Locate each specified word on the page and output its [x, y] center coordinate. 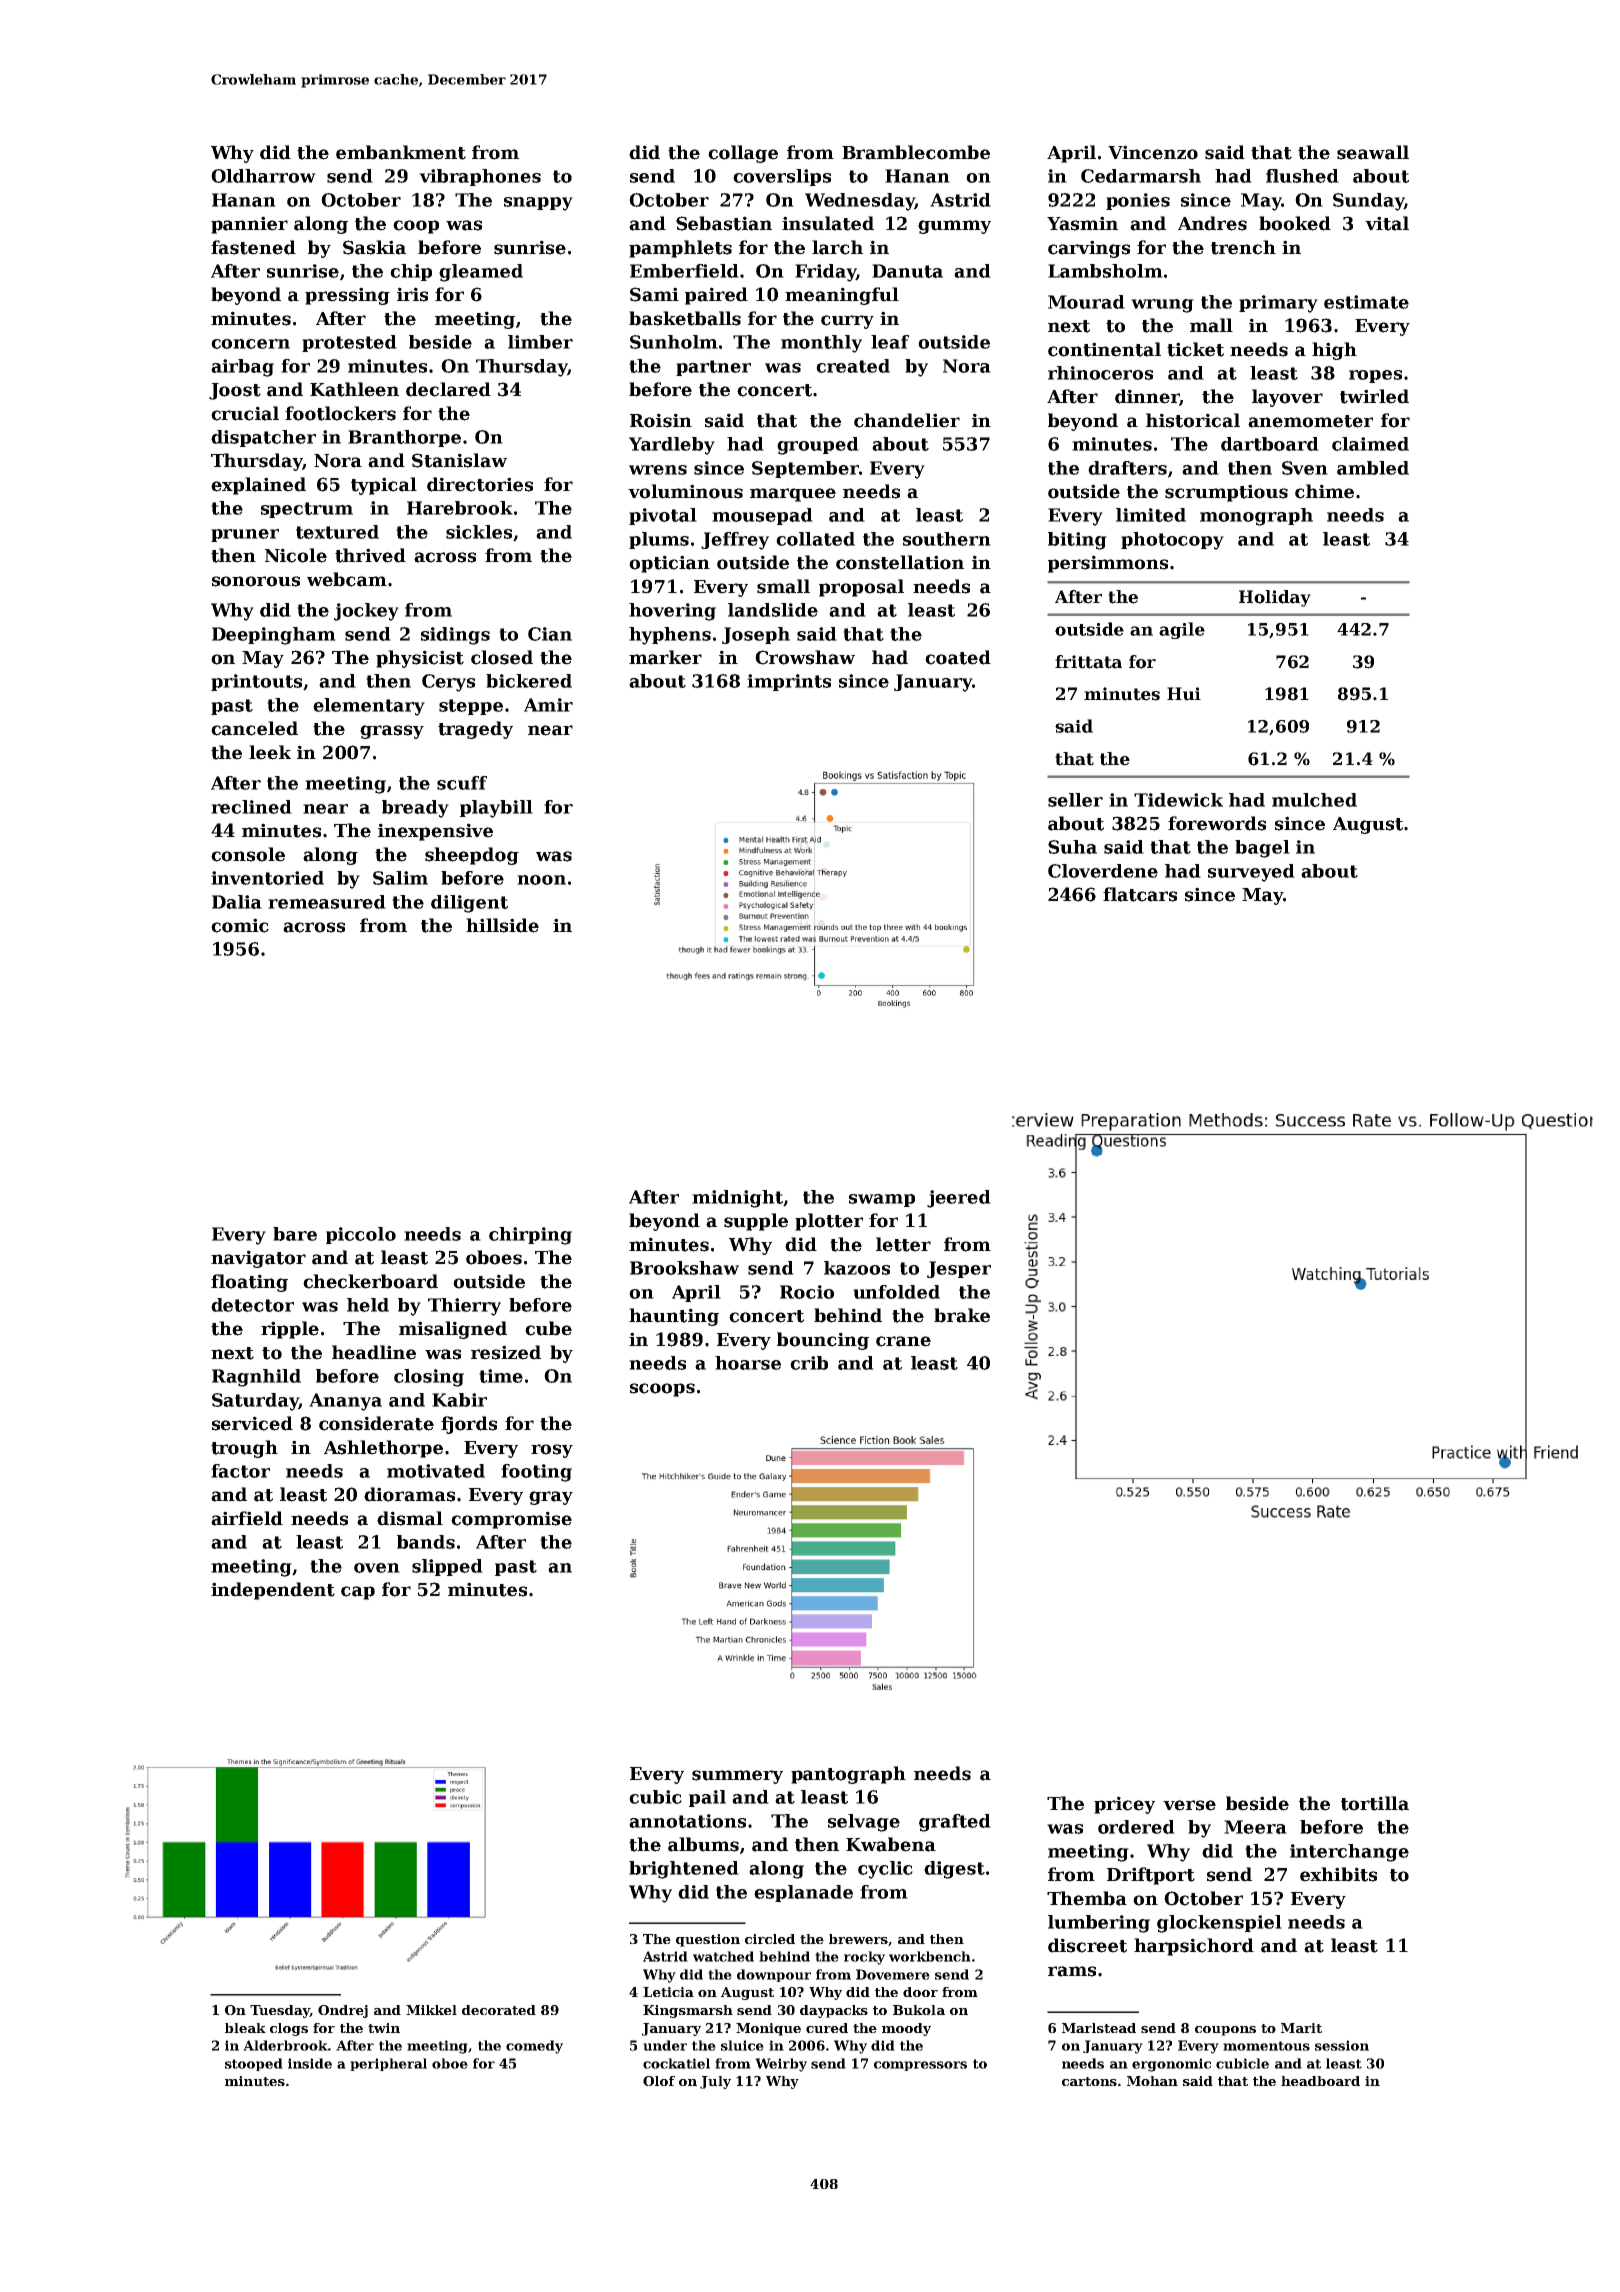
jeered [959, 1199]
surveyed [1251, 873]
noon [541, 880]
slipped [447, 1567]
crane [903, 1341]
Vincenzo [1153, 152]
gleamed [481, 273]
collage [743, 154]
